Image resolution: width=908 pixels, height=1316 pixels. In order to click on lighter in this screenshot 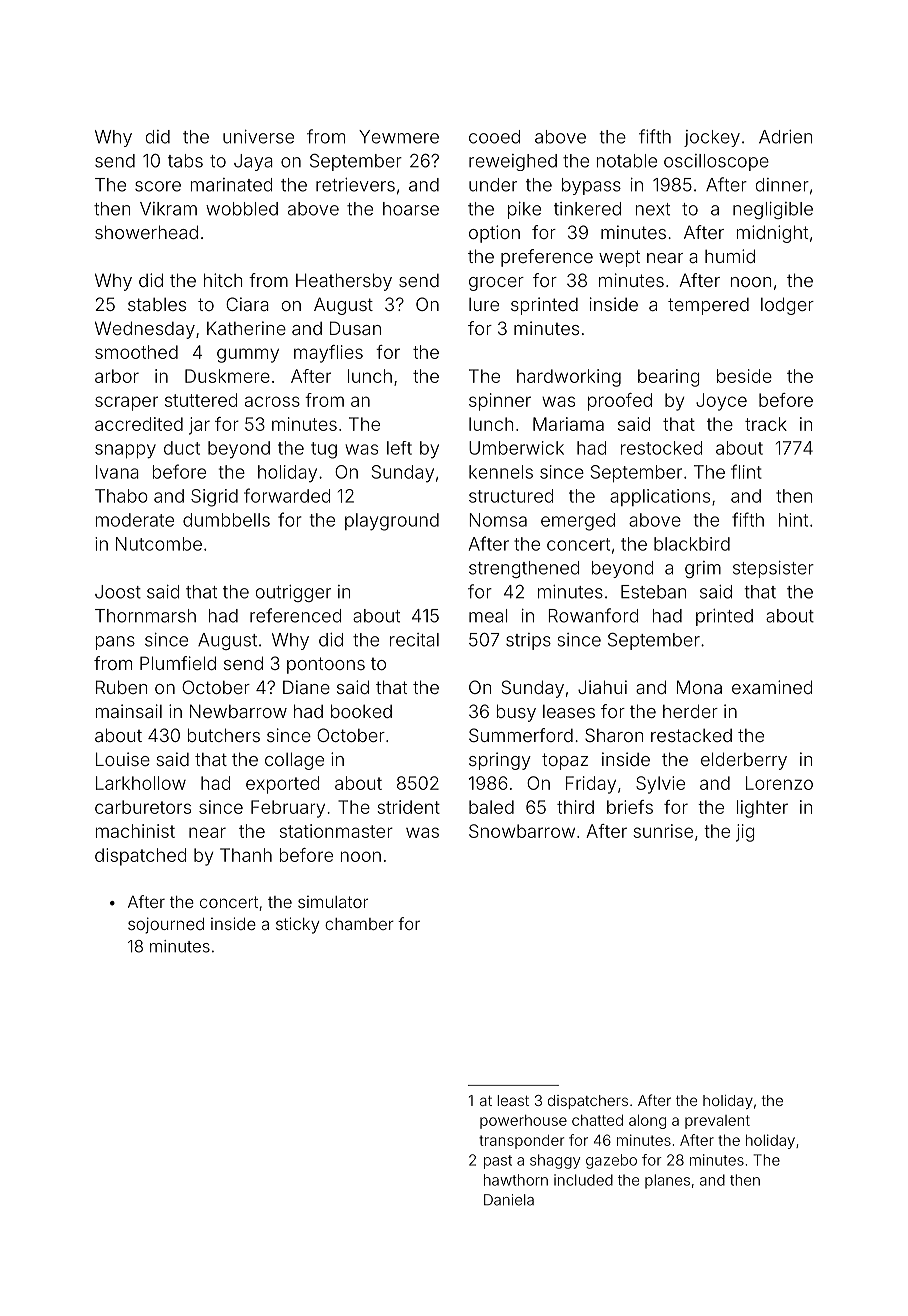, I will do `click(762, 809)`.
